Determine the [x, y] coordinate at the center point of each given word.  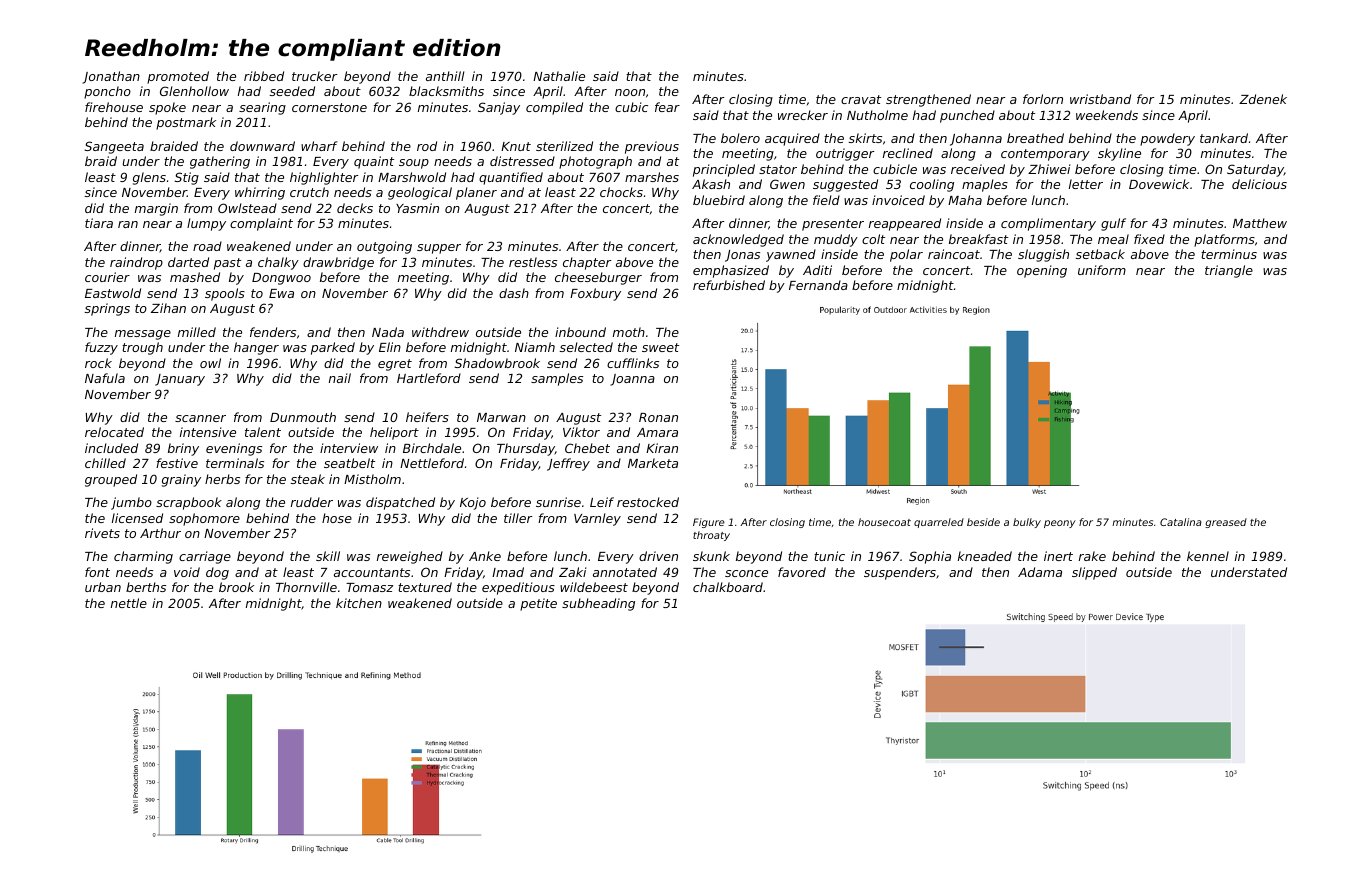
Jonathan [111, 77]
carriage [205, 557]
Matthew [1260, 223]
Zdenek [1263, 99]
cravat [861, 99]
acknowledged [738, 240]
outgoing [384, 247]
